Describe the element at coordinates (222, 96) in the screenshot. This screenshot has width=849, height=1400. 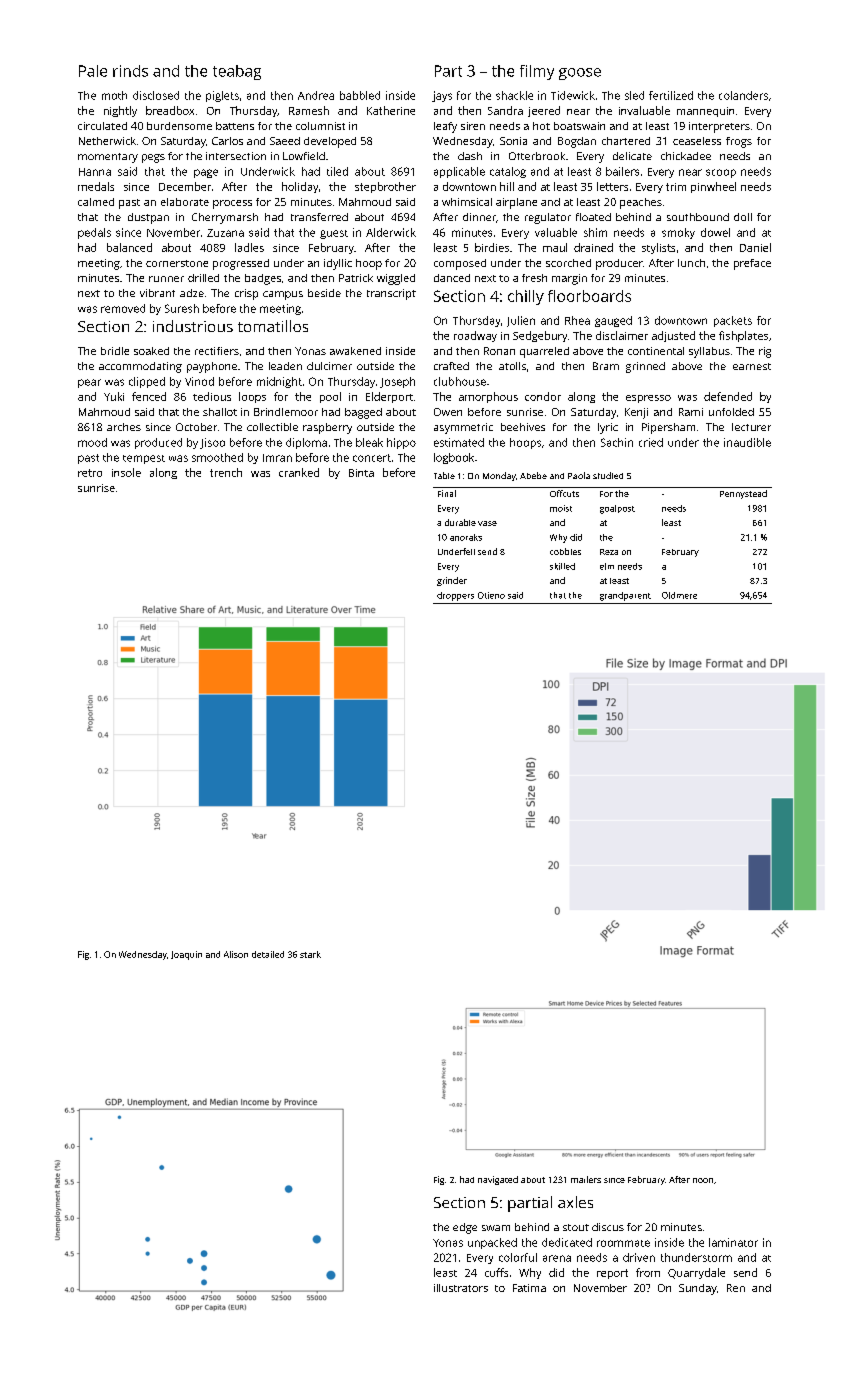
I see `piglets` at that location.
